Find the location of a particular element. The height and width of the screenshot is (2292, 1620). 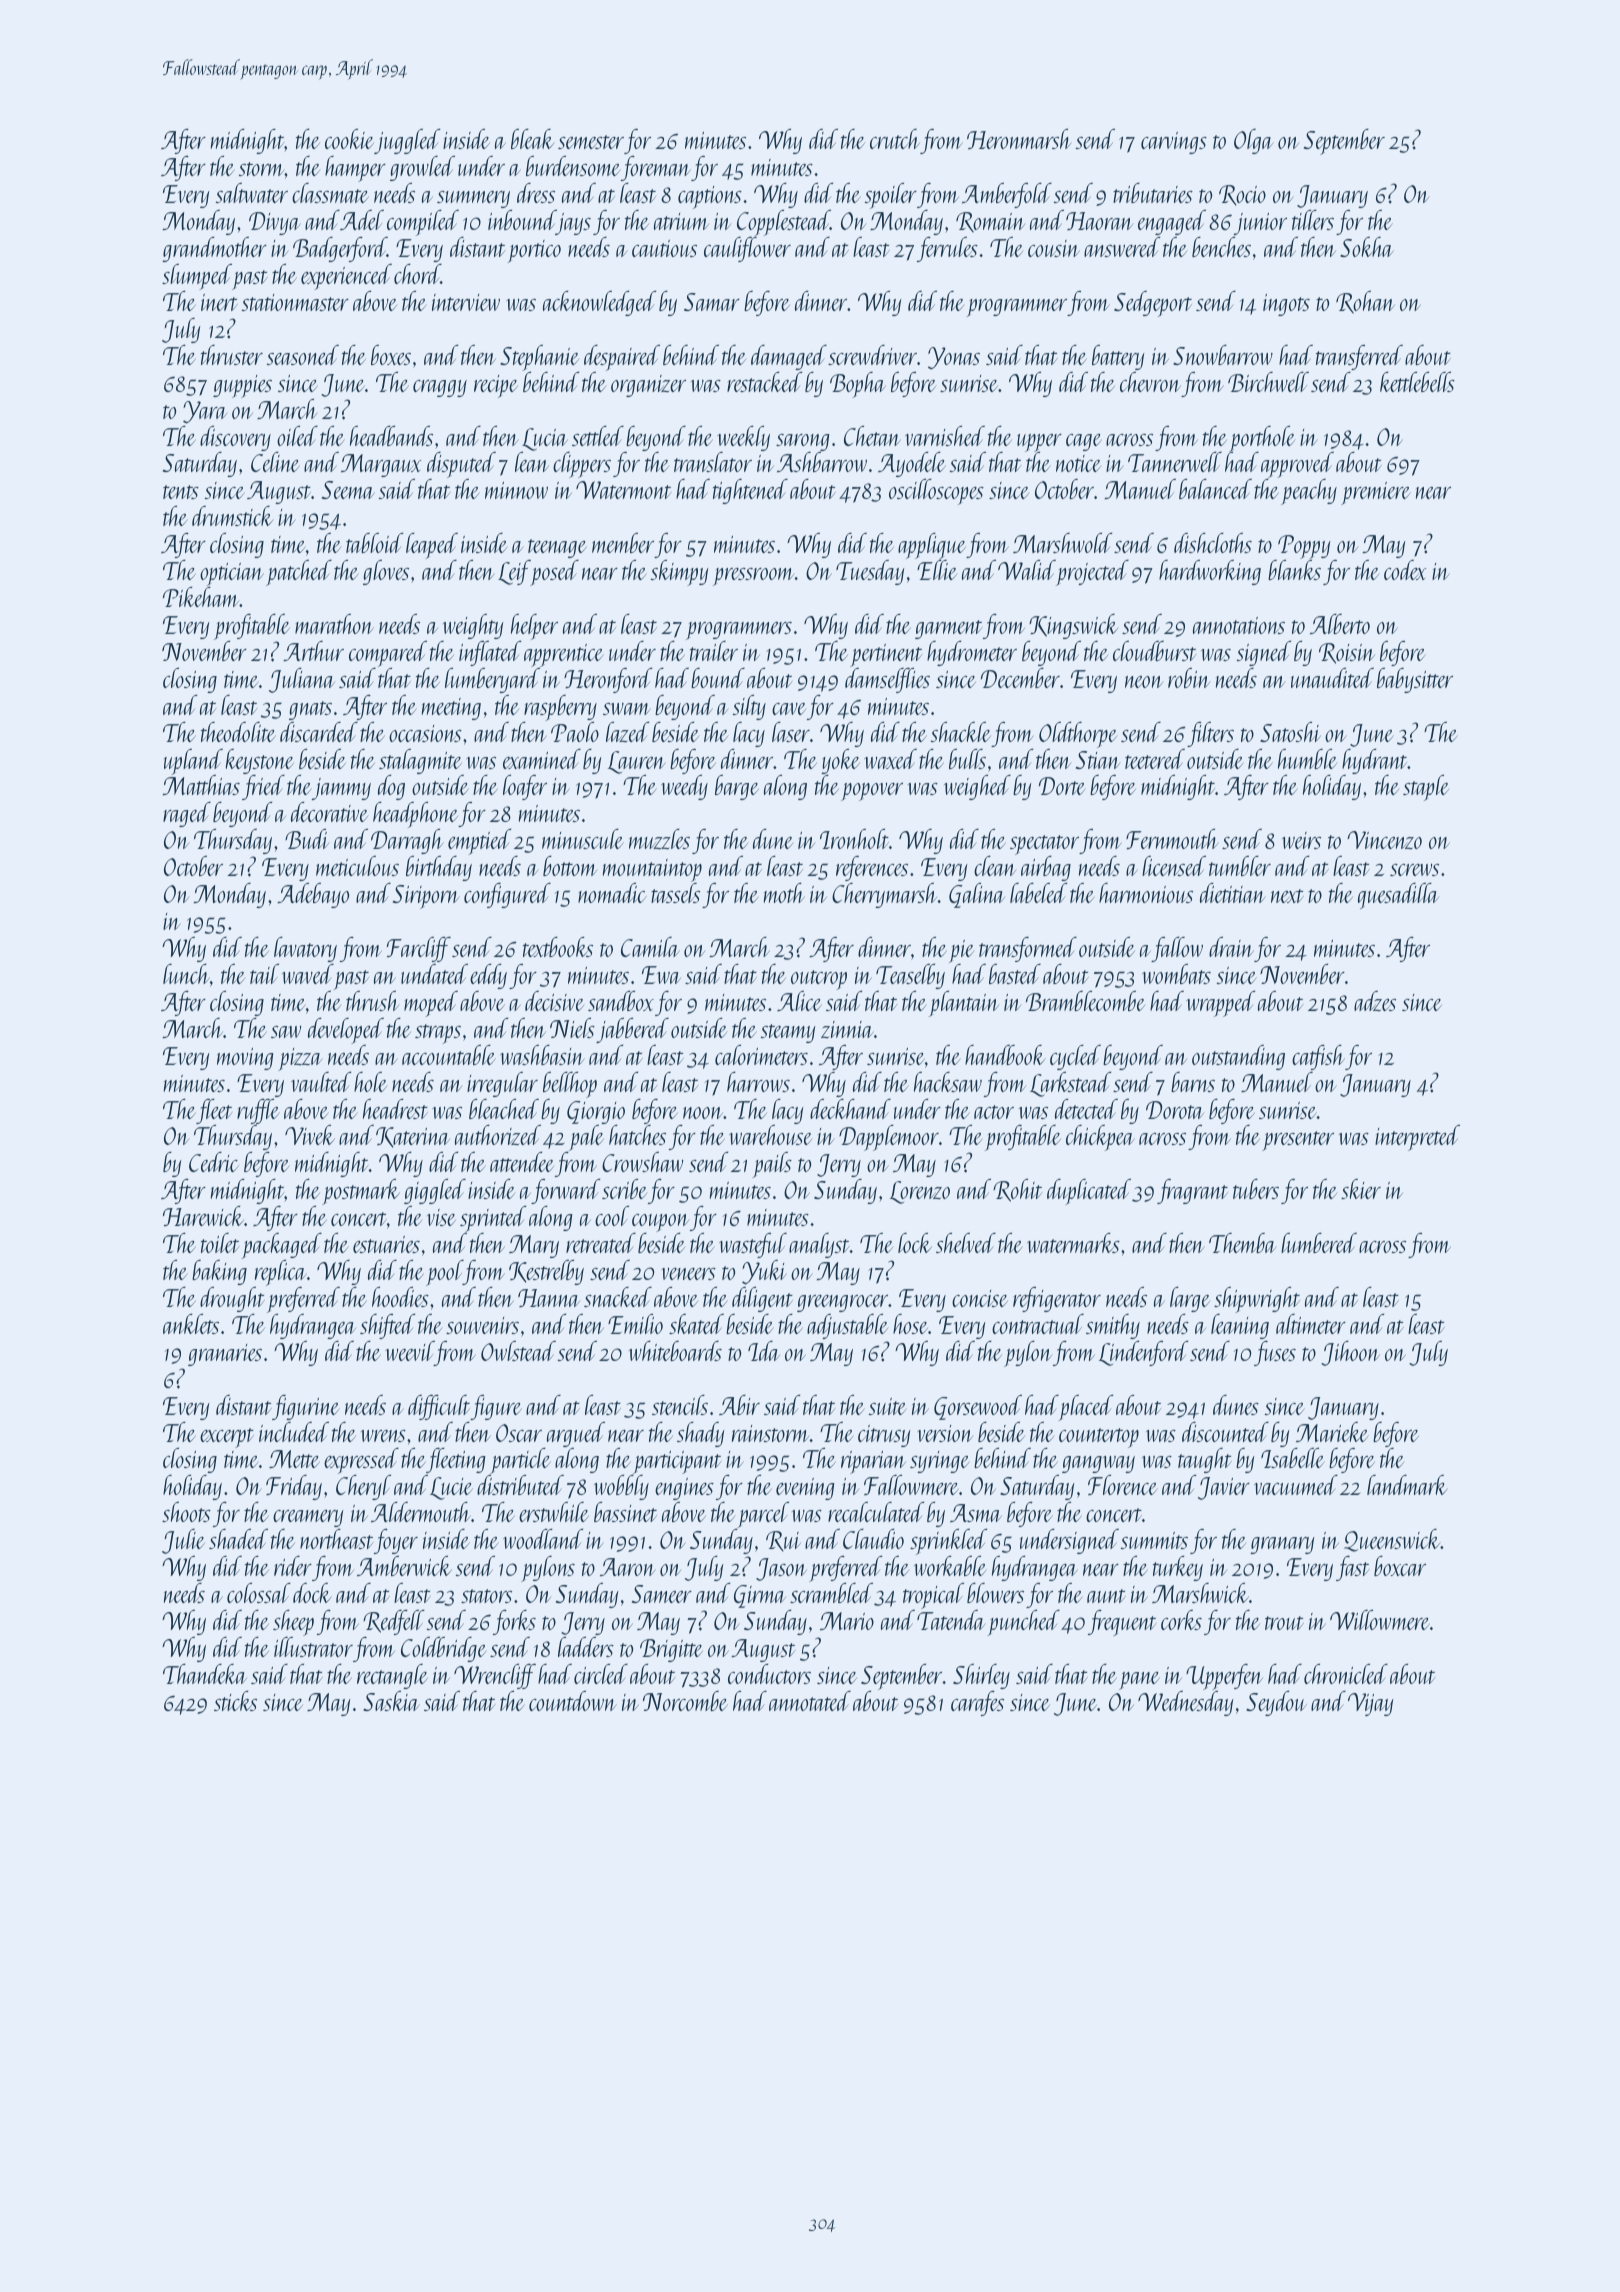

Sedgeport is located at coordinates (1153, 304).
